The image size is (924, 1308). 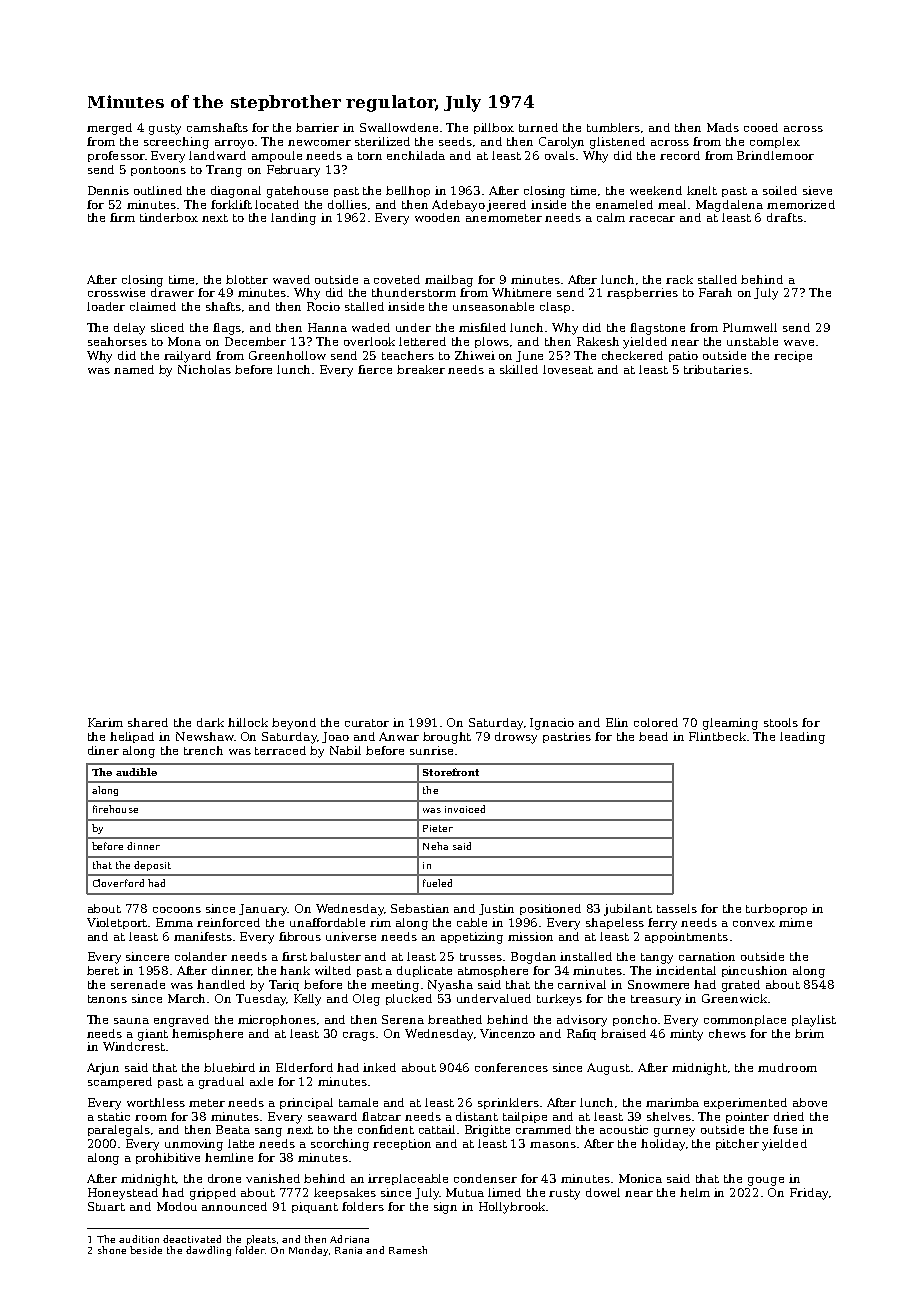 I want to click on deposit, so click(x=152, y=866).
